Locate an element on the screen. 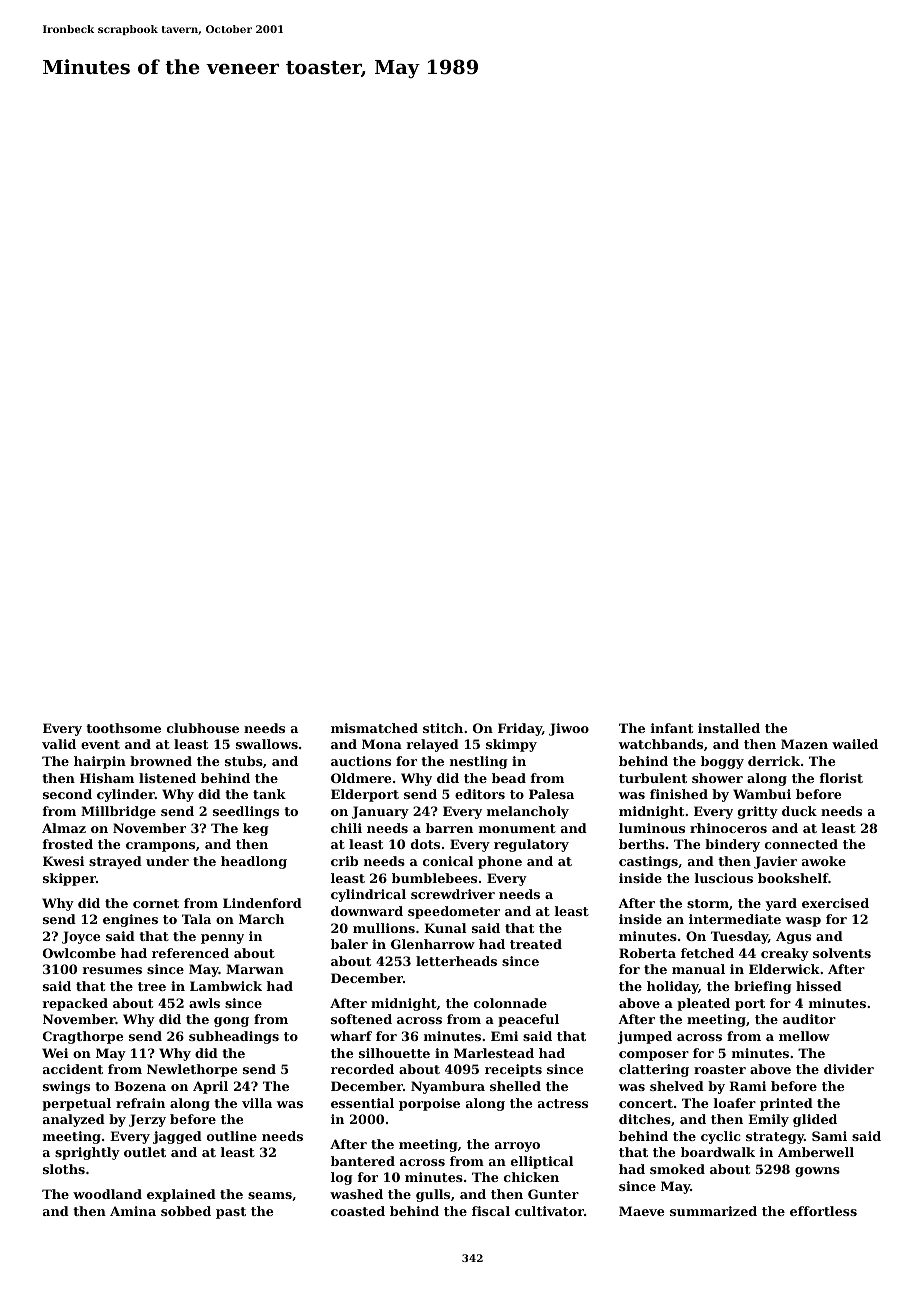 Image resolution: width=924 pixels, height=1308 pixels. summarized is located at coordinates (713, 1211).
